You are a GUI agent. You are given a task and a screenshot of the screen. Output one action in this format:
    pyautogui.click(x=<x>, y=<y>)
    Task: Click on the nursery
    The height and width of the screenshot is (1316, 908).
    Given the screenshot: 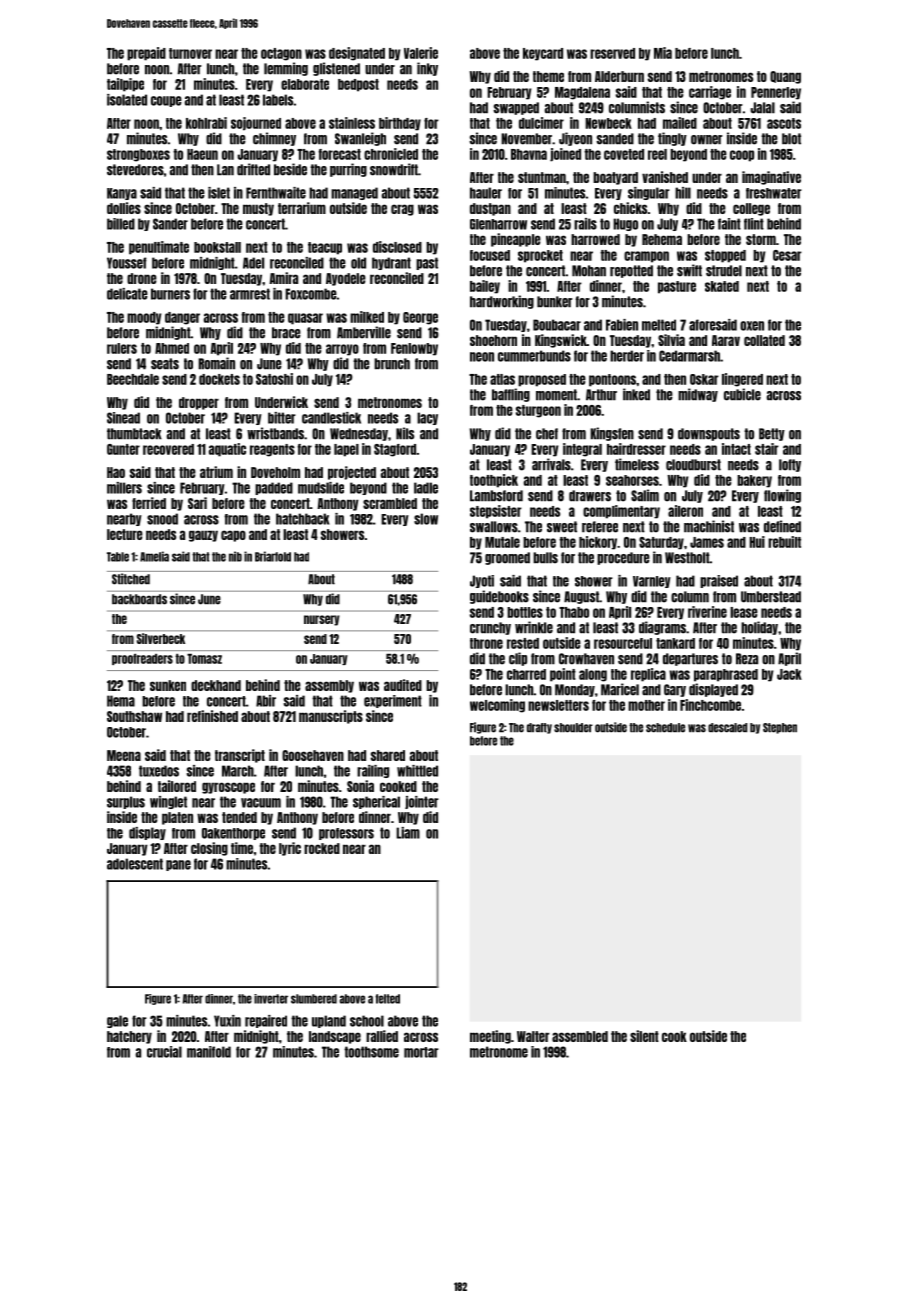 What is the action you would take?
    pyautogui.click(x=322, y=620)
